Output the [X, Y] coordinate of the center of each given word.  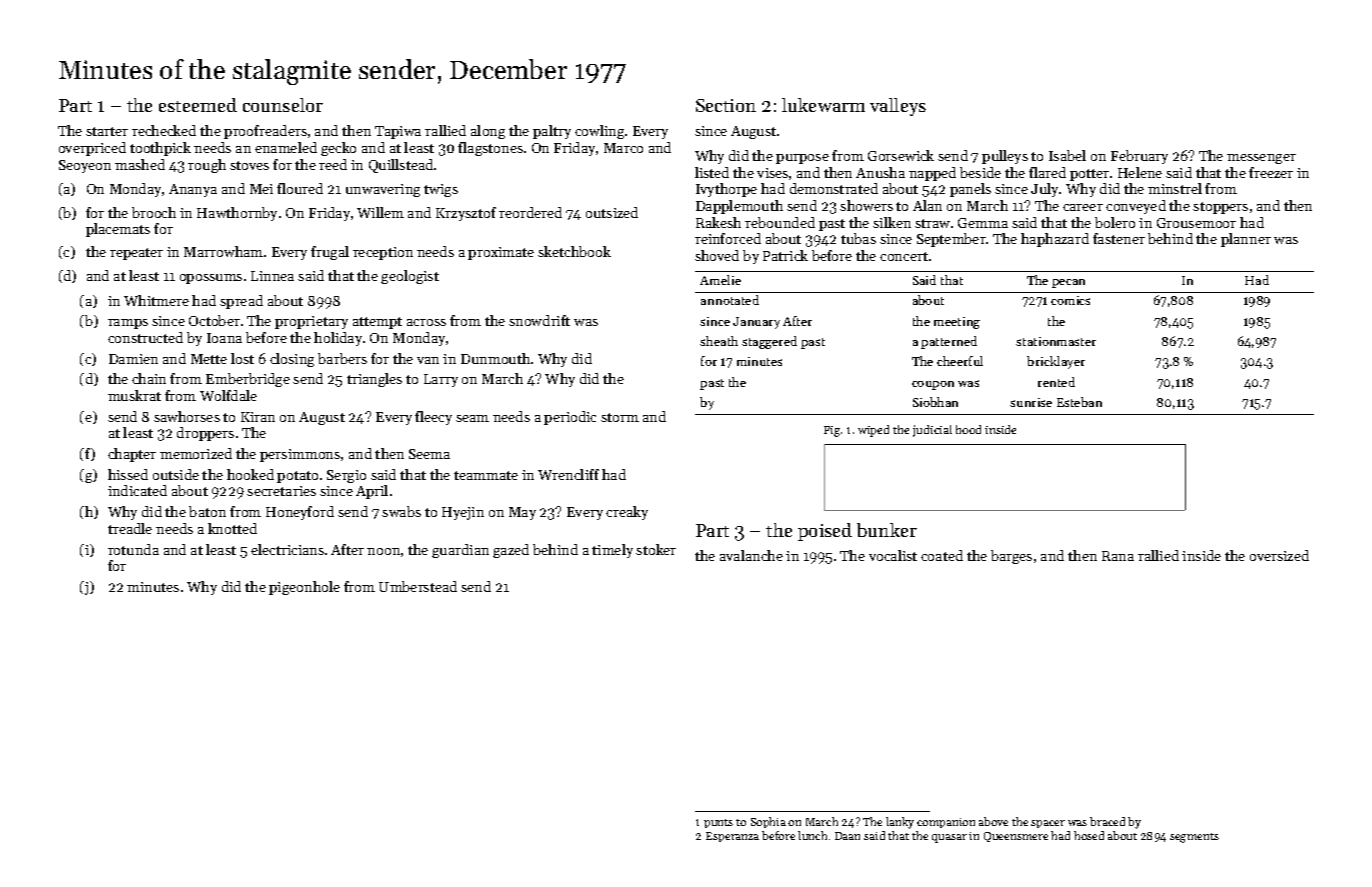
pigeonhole [304, 588]
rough [207, 166]
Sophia [768, 822]
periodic [570, 418]
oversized [1279, 555]
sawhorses [187, 416]
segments [1194, 838]
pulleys [1005, 157]
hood [968, 429]
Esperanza [732, 837]
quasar [949, 838]
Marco [623, 148]
